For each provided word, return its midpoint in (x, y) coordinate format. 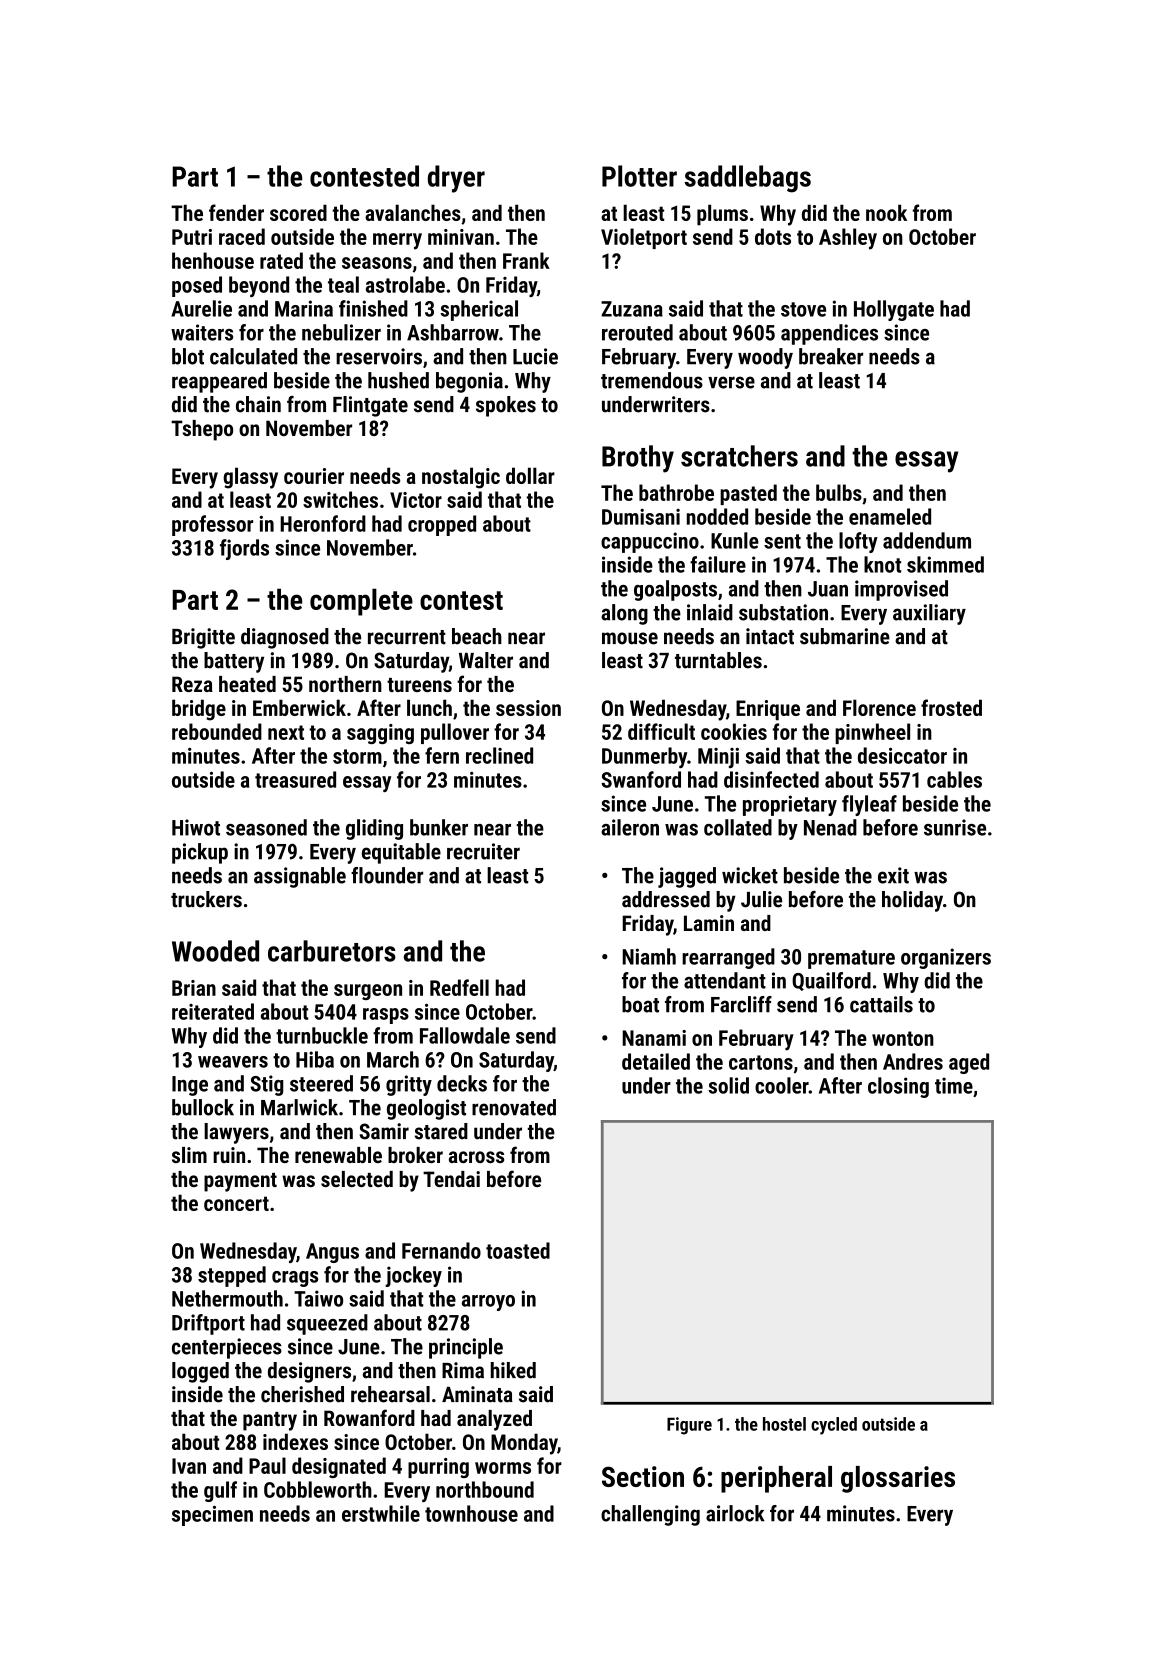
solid (728, 1085)
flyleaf (869, 805)
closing (898, 1087)
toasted (518, 1250)
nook (886, 212)
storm (357, 756)
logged (200, 1372)
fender (236, 212)
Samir (384, 1131)
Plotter (639, 176)
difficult (661, 731)
